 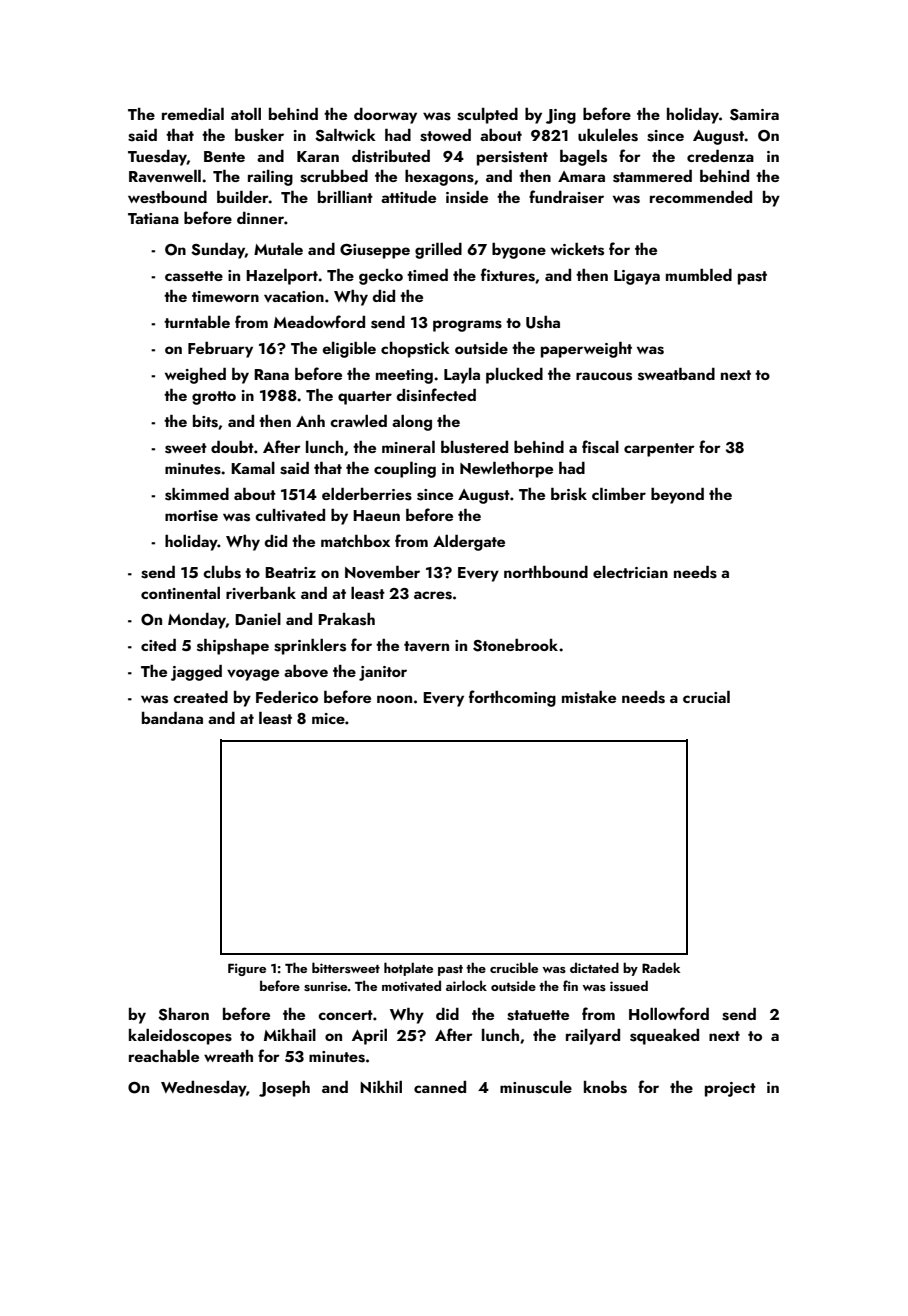 I want to click on doorway, so click(x=385, y=116).
